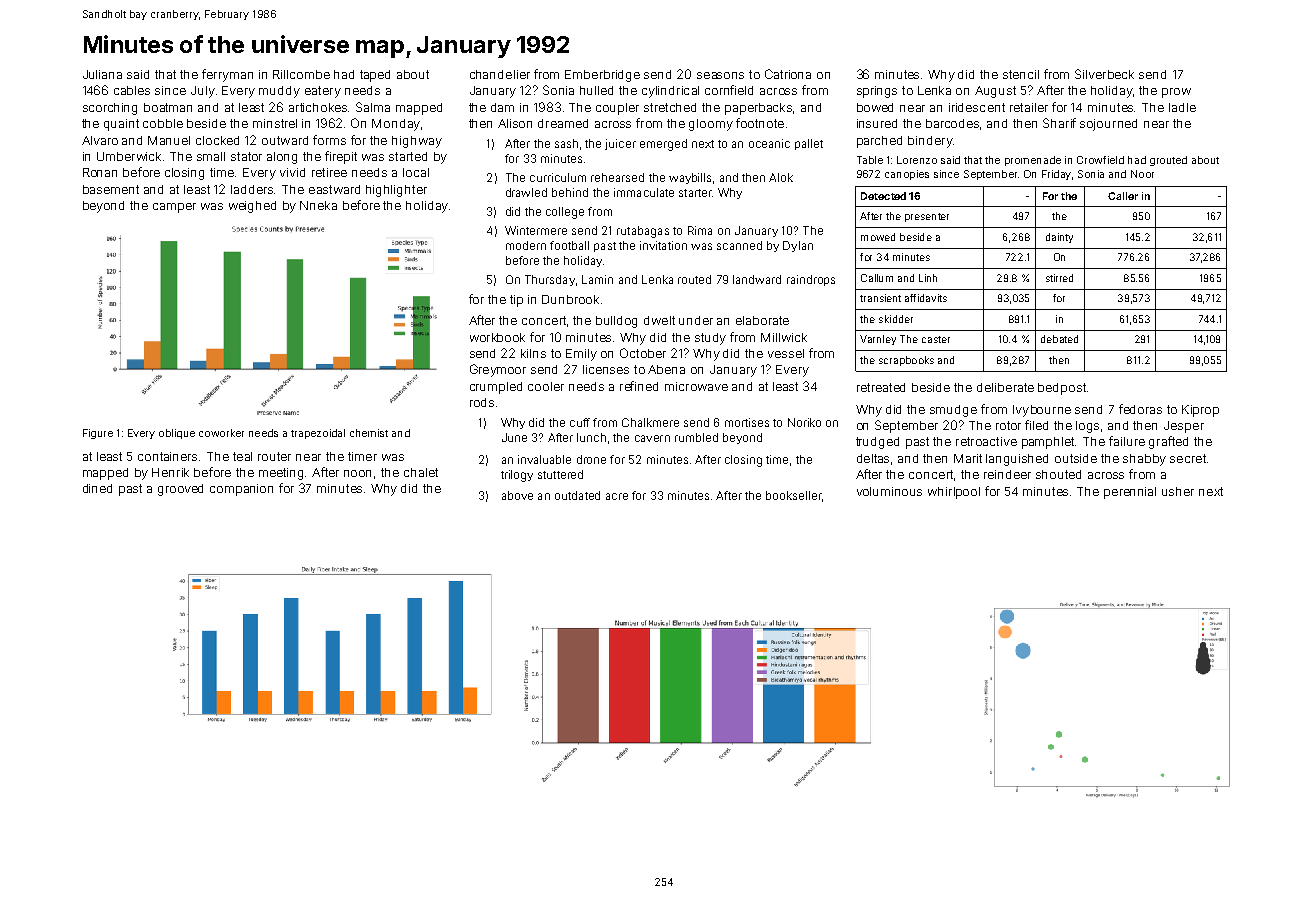 This screenshot has width=1308, height=924. Describe the element at coordinates (936, 339) in the screenshot. I see `caster` at that location.
